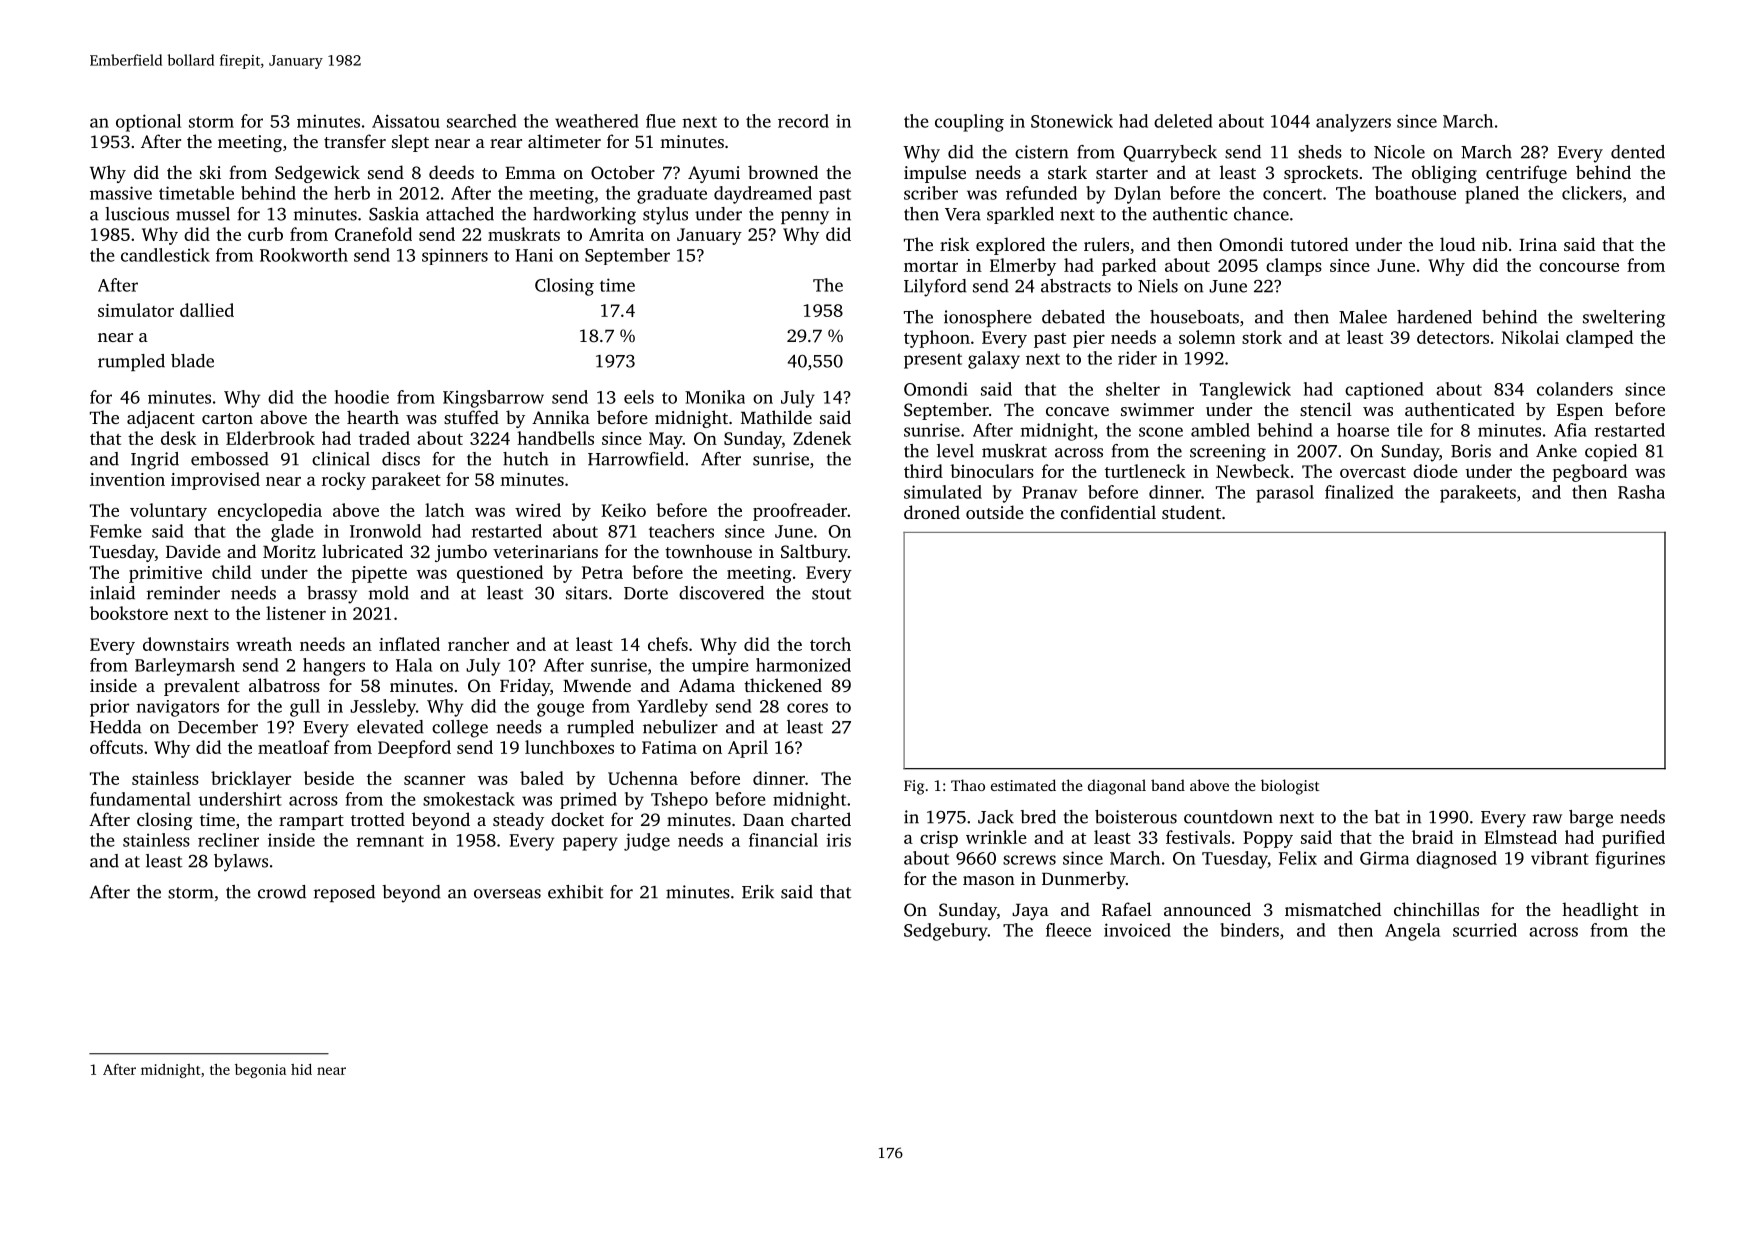  Describe the element at coordinates (352, 193) in the document. I see `herb` at that location.
